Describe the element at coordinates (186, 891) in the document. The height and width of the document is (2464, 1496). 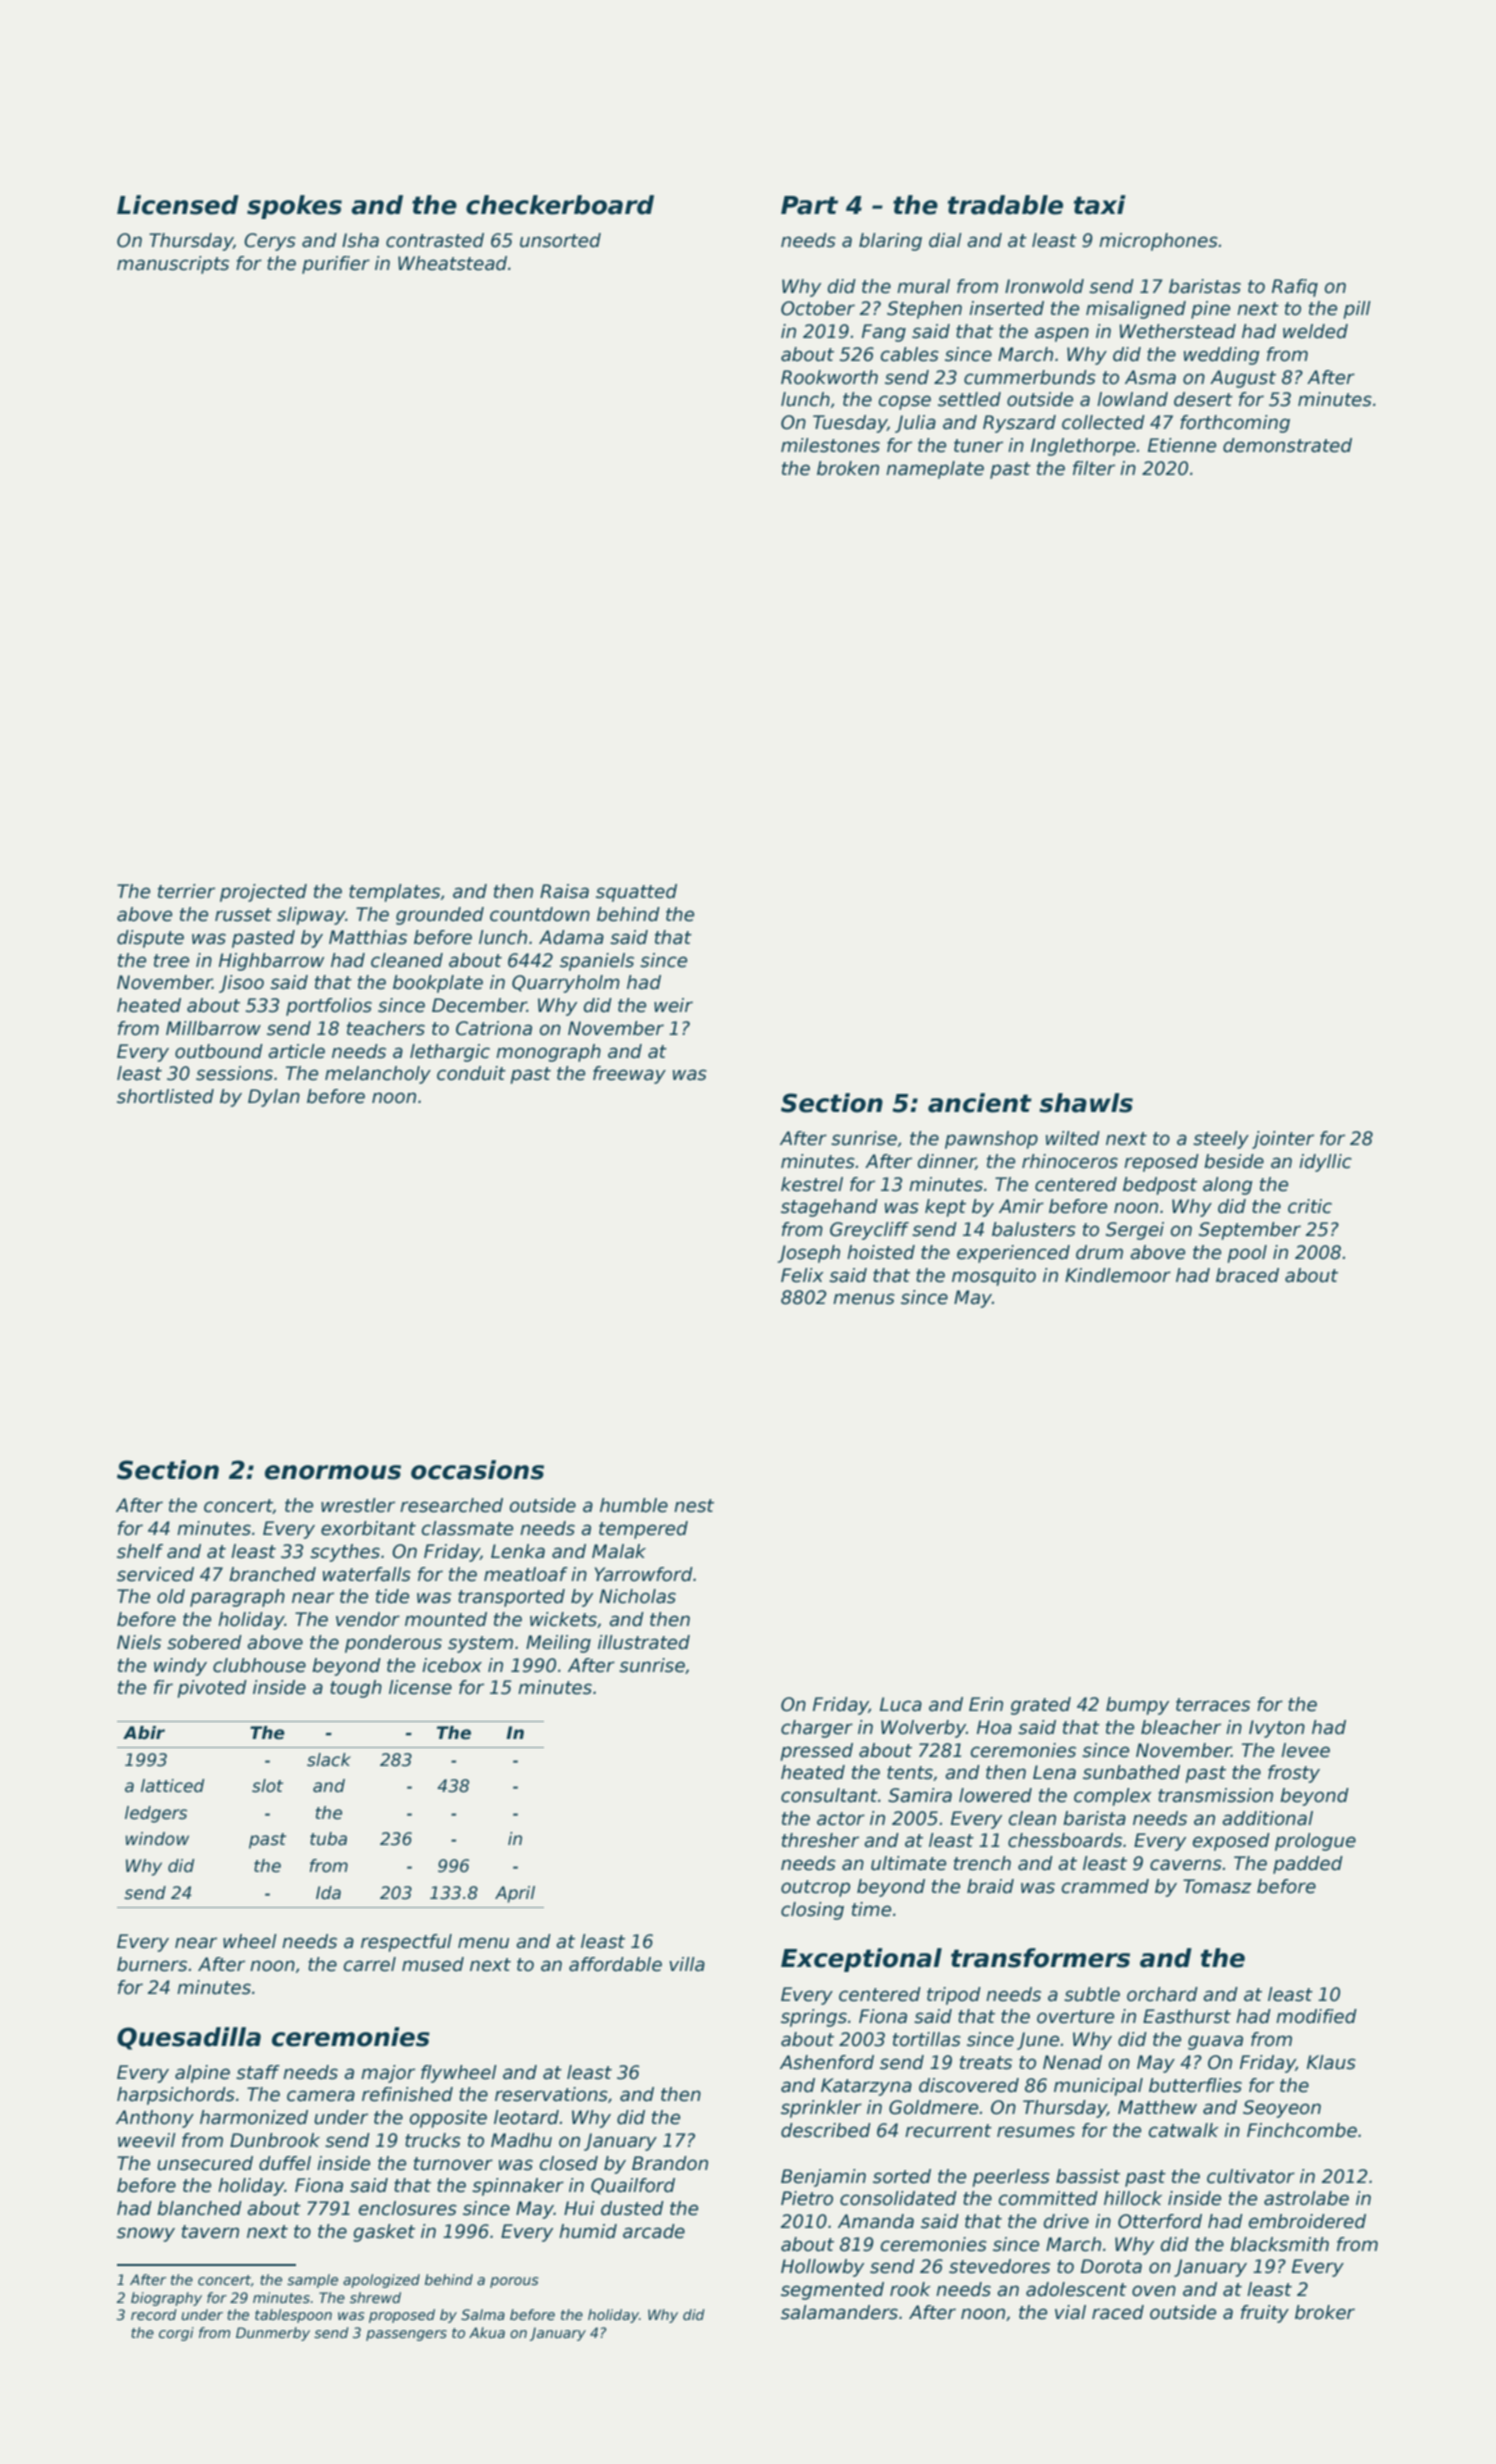
I see `terrier` at that location.
